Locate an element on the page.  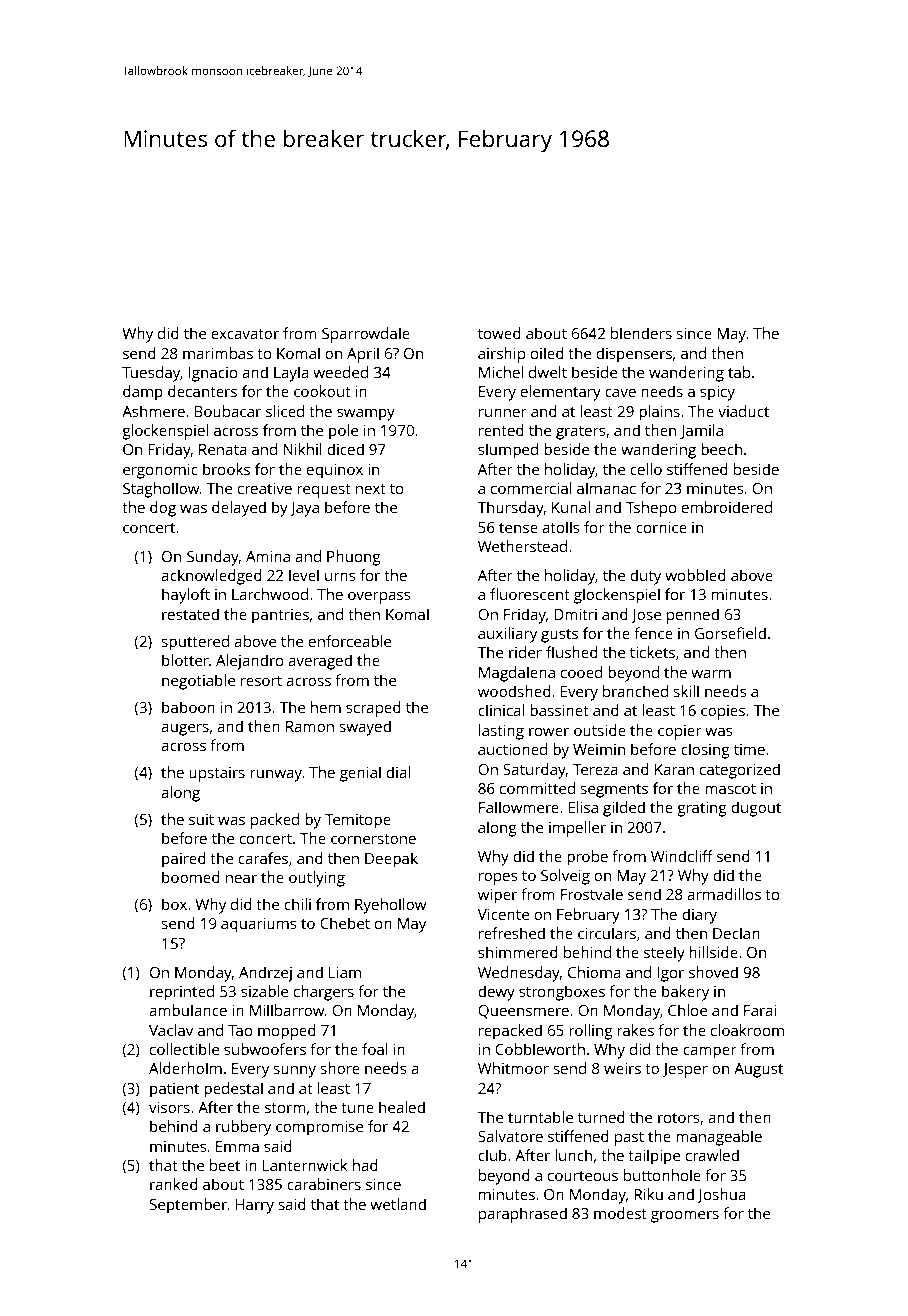
blenders is located at coordinates (641, 333).
